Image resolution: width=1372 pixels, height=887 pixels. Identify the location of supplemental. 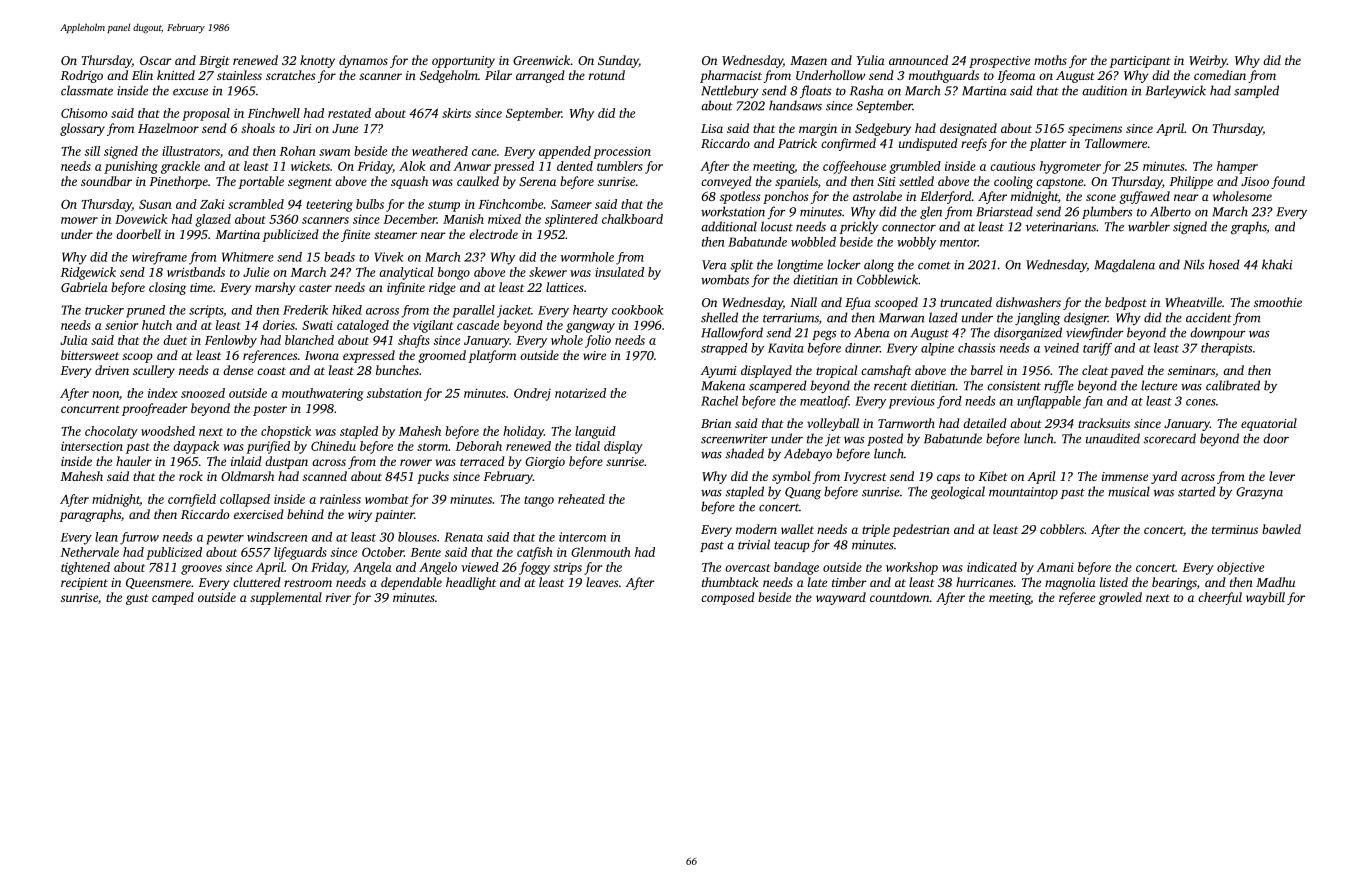
(286, 598).
